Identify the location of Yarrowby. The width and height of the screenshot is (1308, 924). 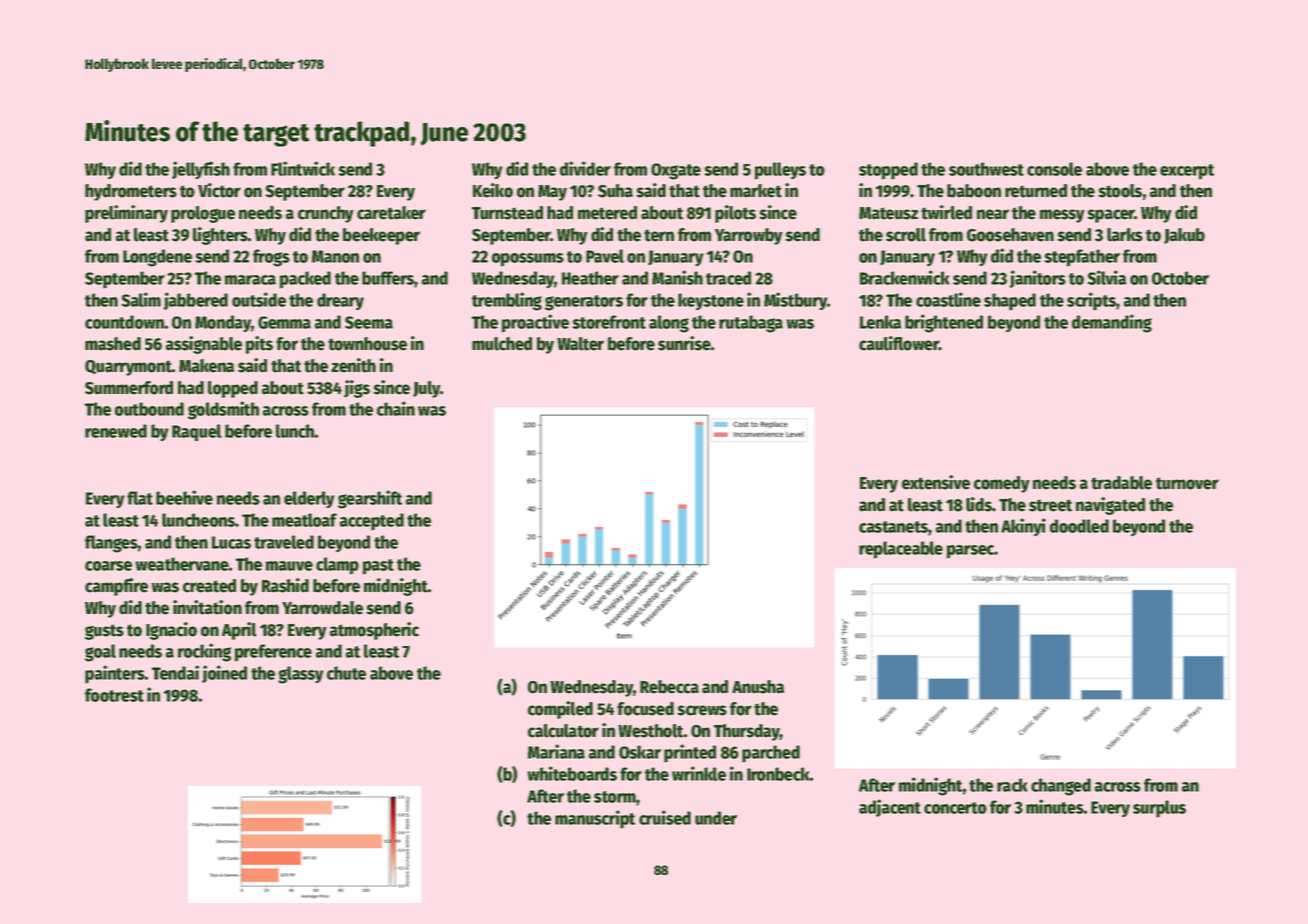
(748, 236).
